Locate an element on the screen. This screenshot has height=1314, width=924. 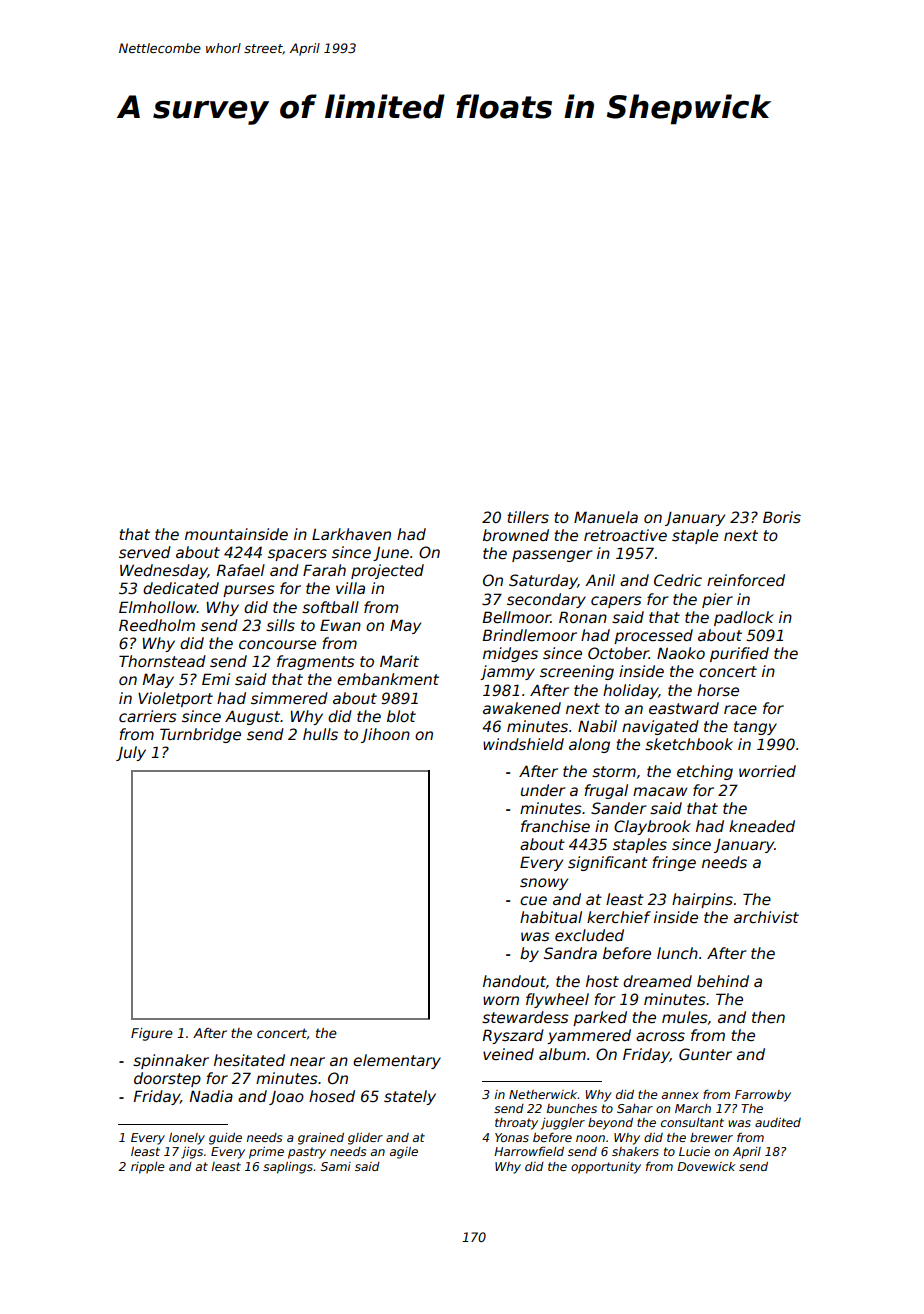
padlock is located at coordinates (744, 618).
